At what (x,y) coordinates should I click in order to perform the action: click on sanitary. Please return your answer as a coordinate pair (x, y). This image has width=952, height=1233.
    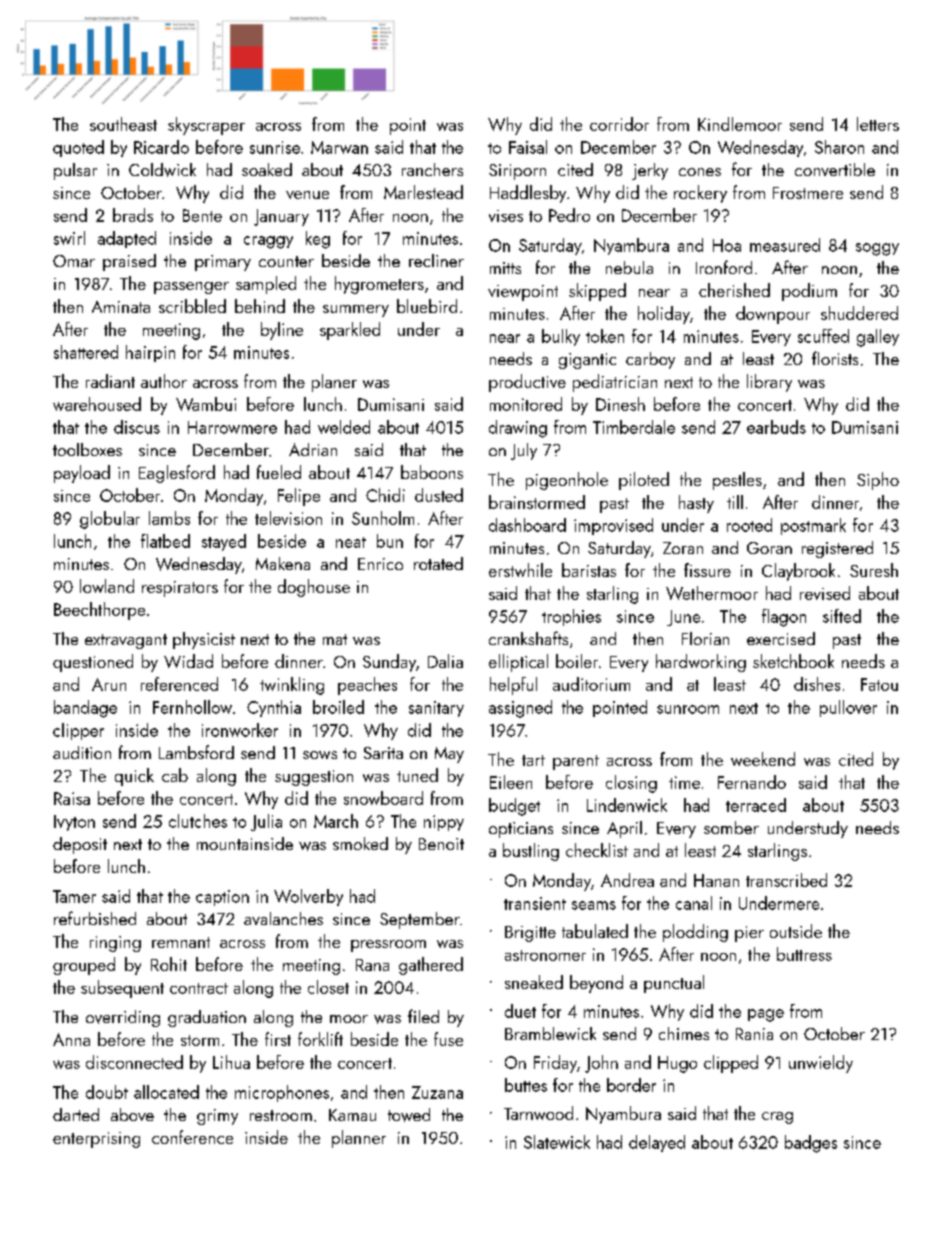
    Looking at the image, I should click on (436, 709).
